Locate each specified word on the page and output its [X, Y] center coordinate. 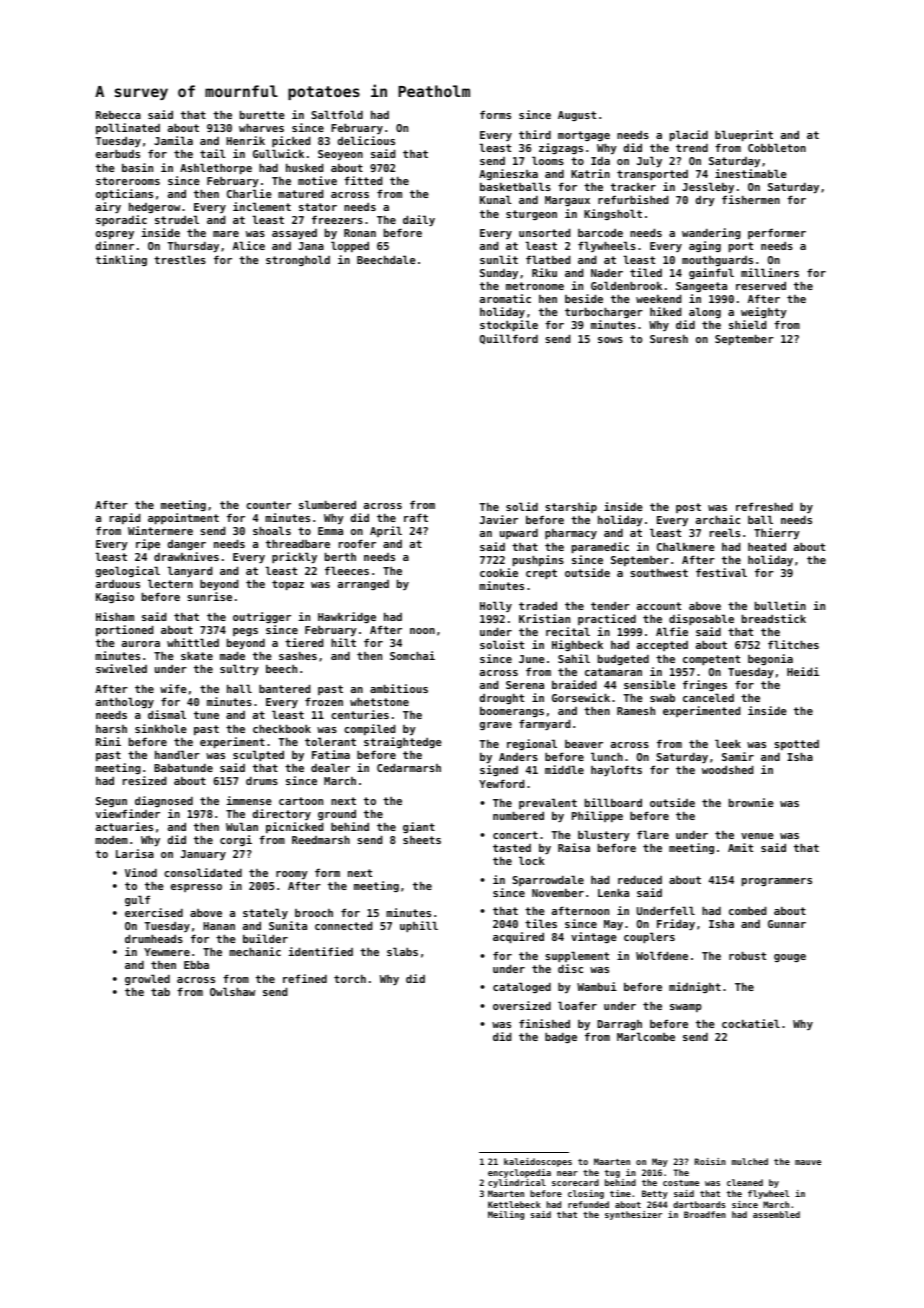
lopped [350, 247]
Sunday [499, 274]
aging [705, 246]
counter [268, 505]
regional [532, 744]
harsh [111, 729]
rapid [125, 518]
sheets [422, 840]
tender [610, 605]
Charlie [249, 193]
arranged [363, 585]
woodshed [727, 769]
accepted [662, 646]
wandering [711, 233]
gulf [137, 900]
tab [160, 991]
